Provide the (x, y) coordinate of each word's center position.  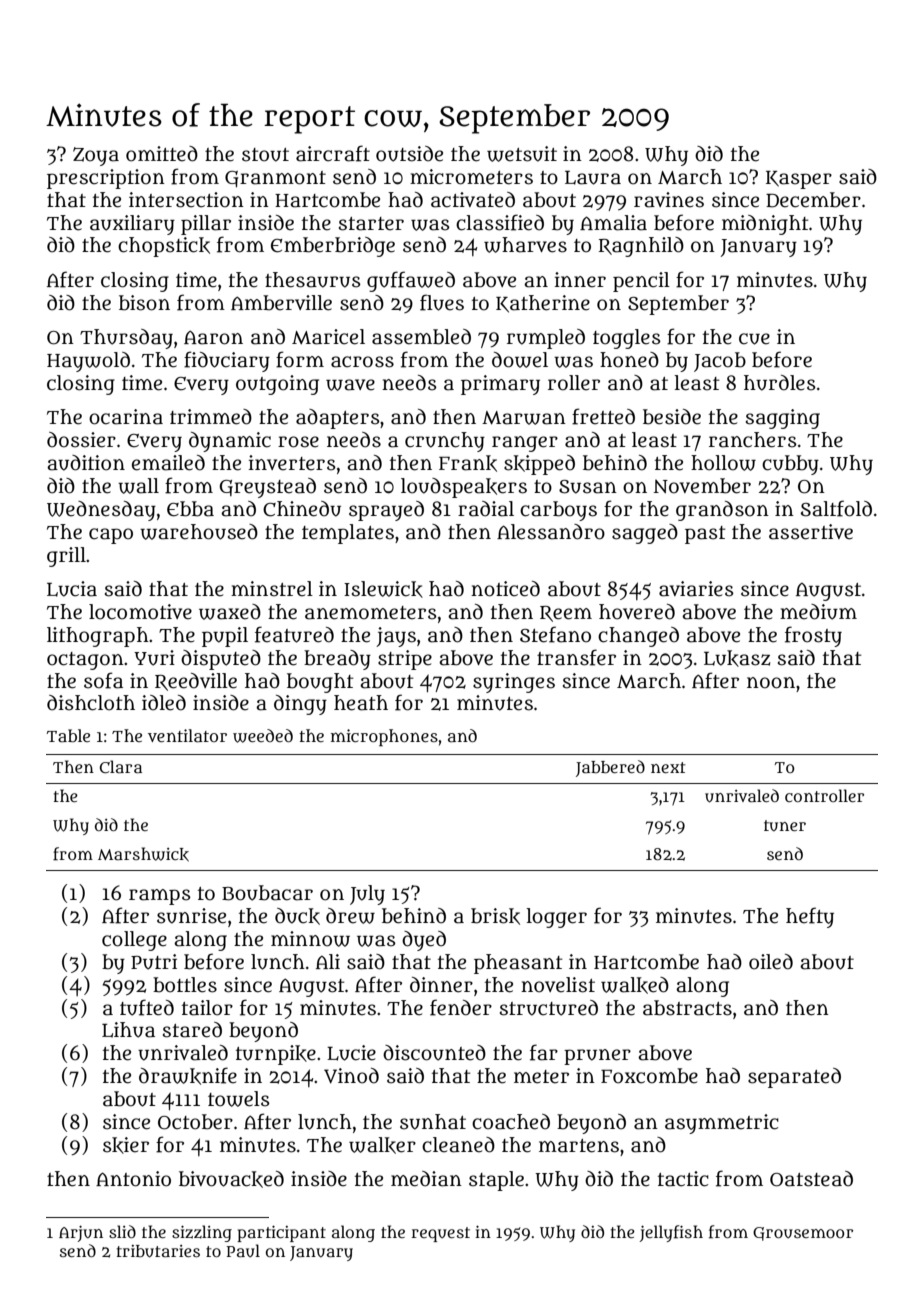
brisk (495, 916)
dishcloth (91, 703)
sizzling (202, 1233)
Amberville (281, 303)
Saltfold (836, 508)
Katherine (543, 304)
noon (771, 683)
